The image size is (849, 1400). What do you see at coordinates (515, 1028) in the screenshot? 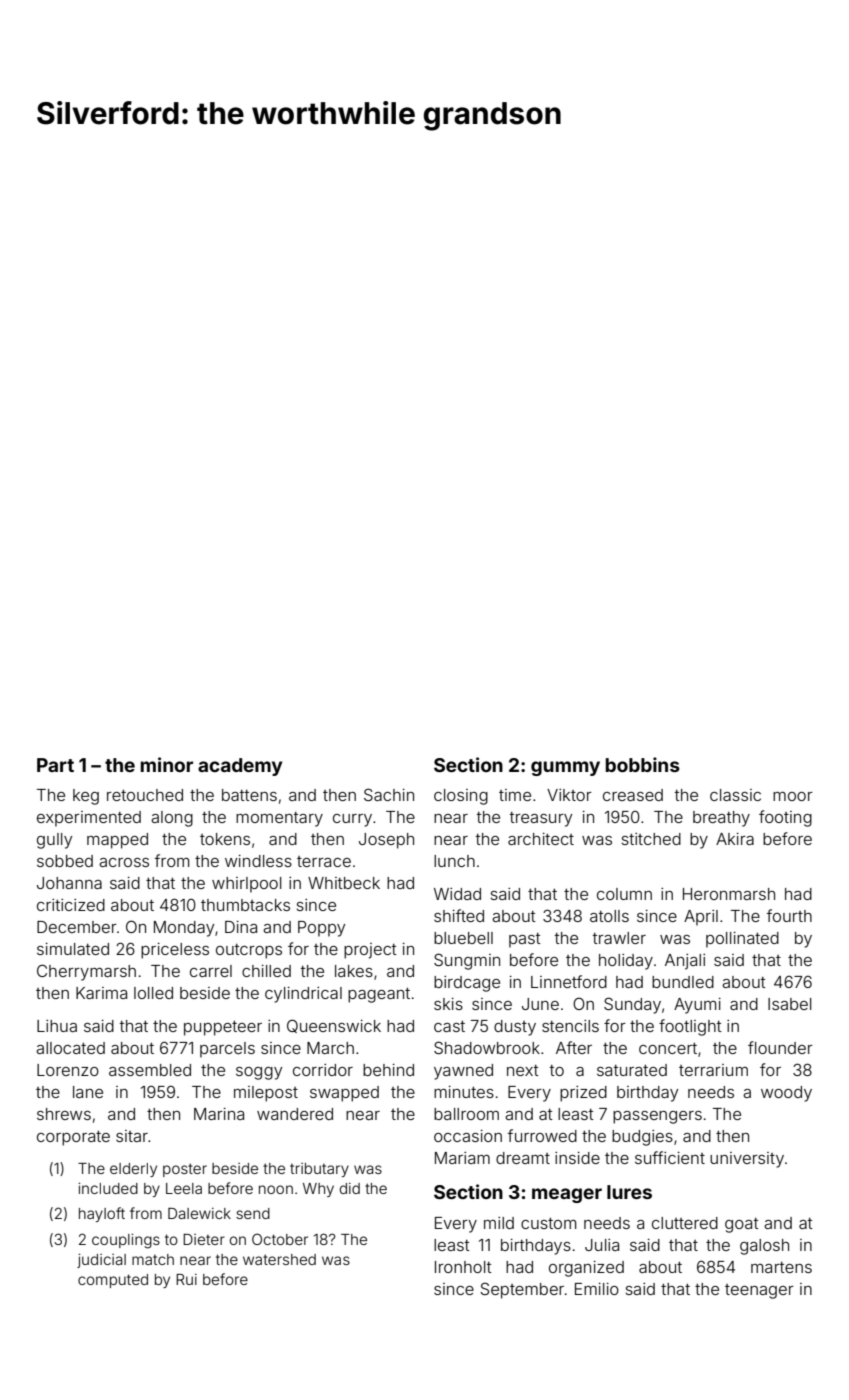
I see `dusty` at bounding box center [515, 1028].
